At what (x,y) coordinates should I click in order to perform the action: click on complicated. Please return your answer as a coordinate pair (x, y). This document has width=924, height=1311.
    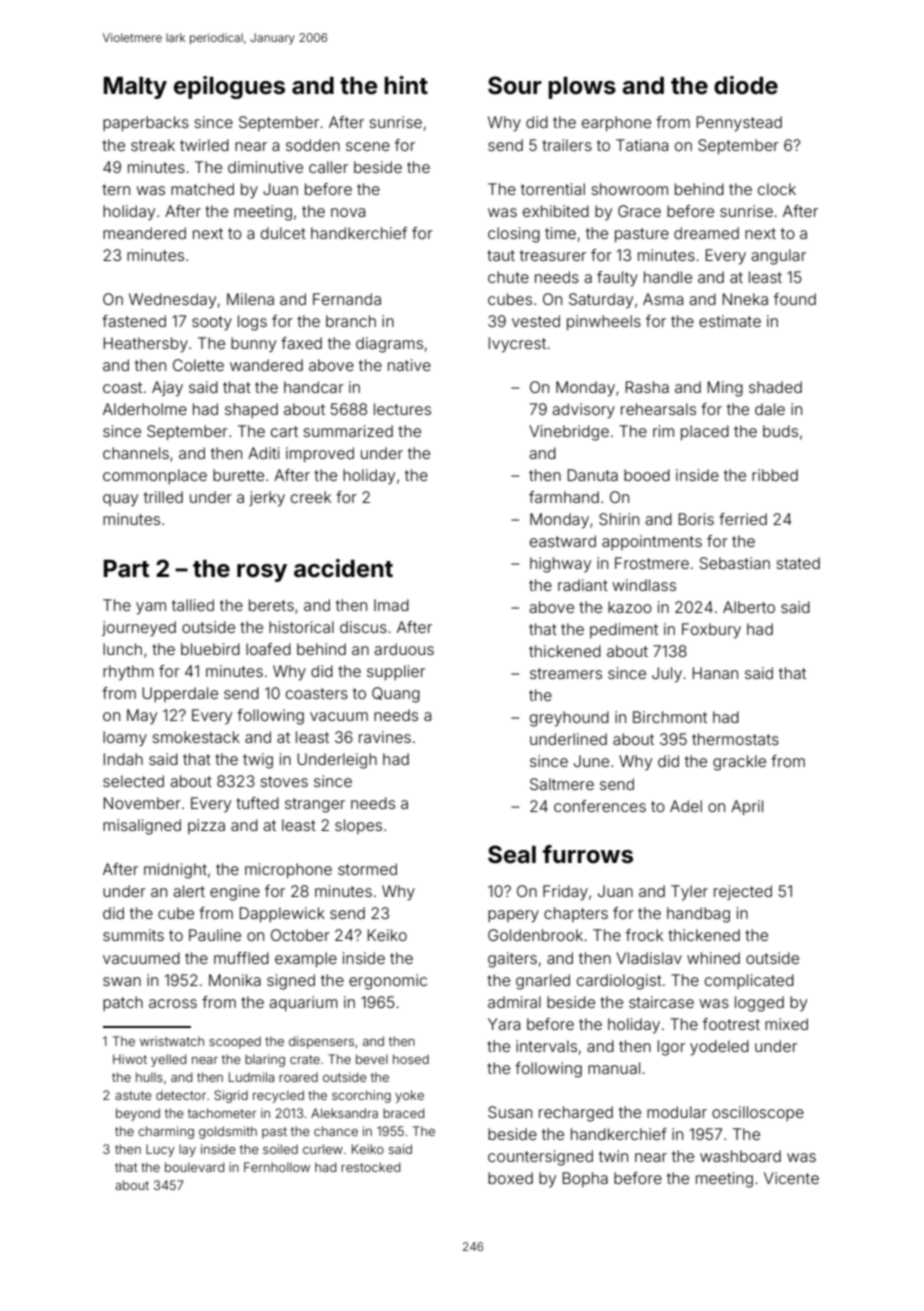
    Looking at the image, I should click on (749, 981).
